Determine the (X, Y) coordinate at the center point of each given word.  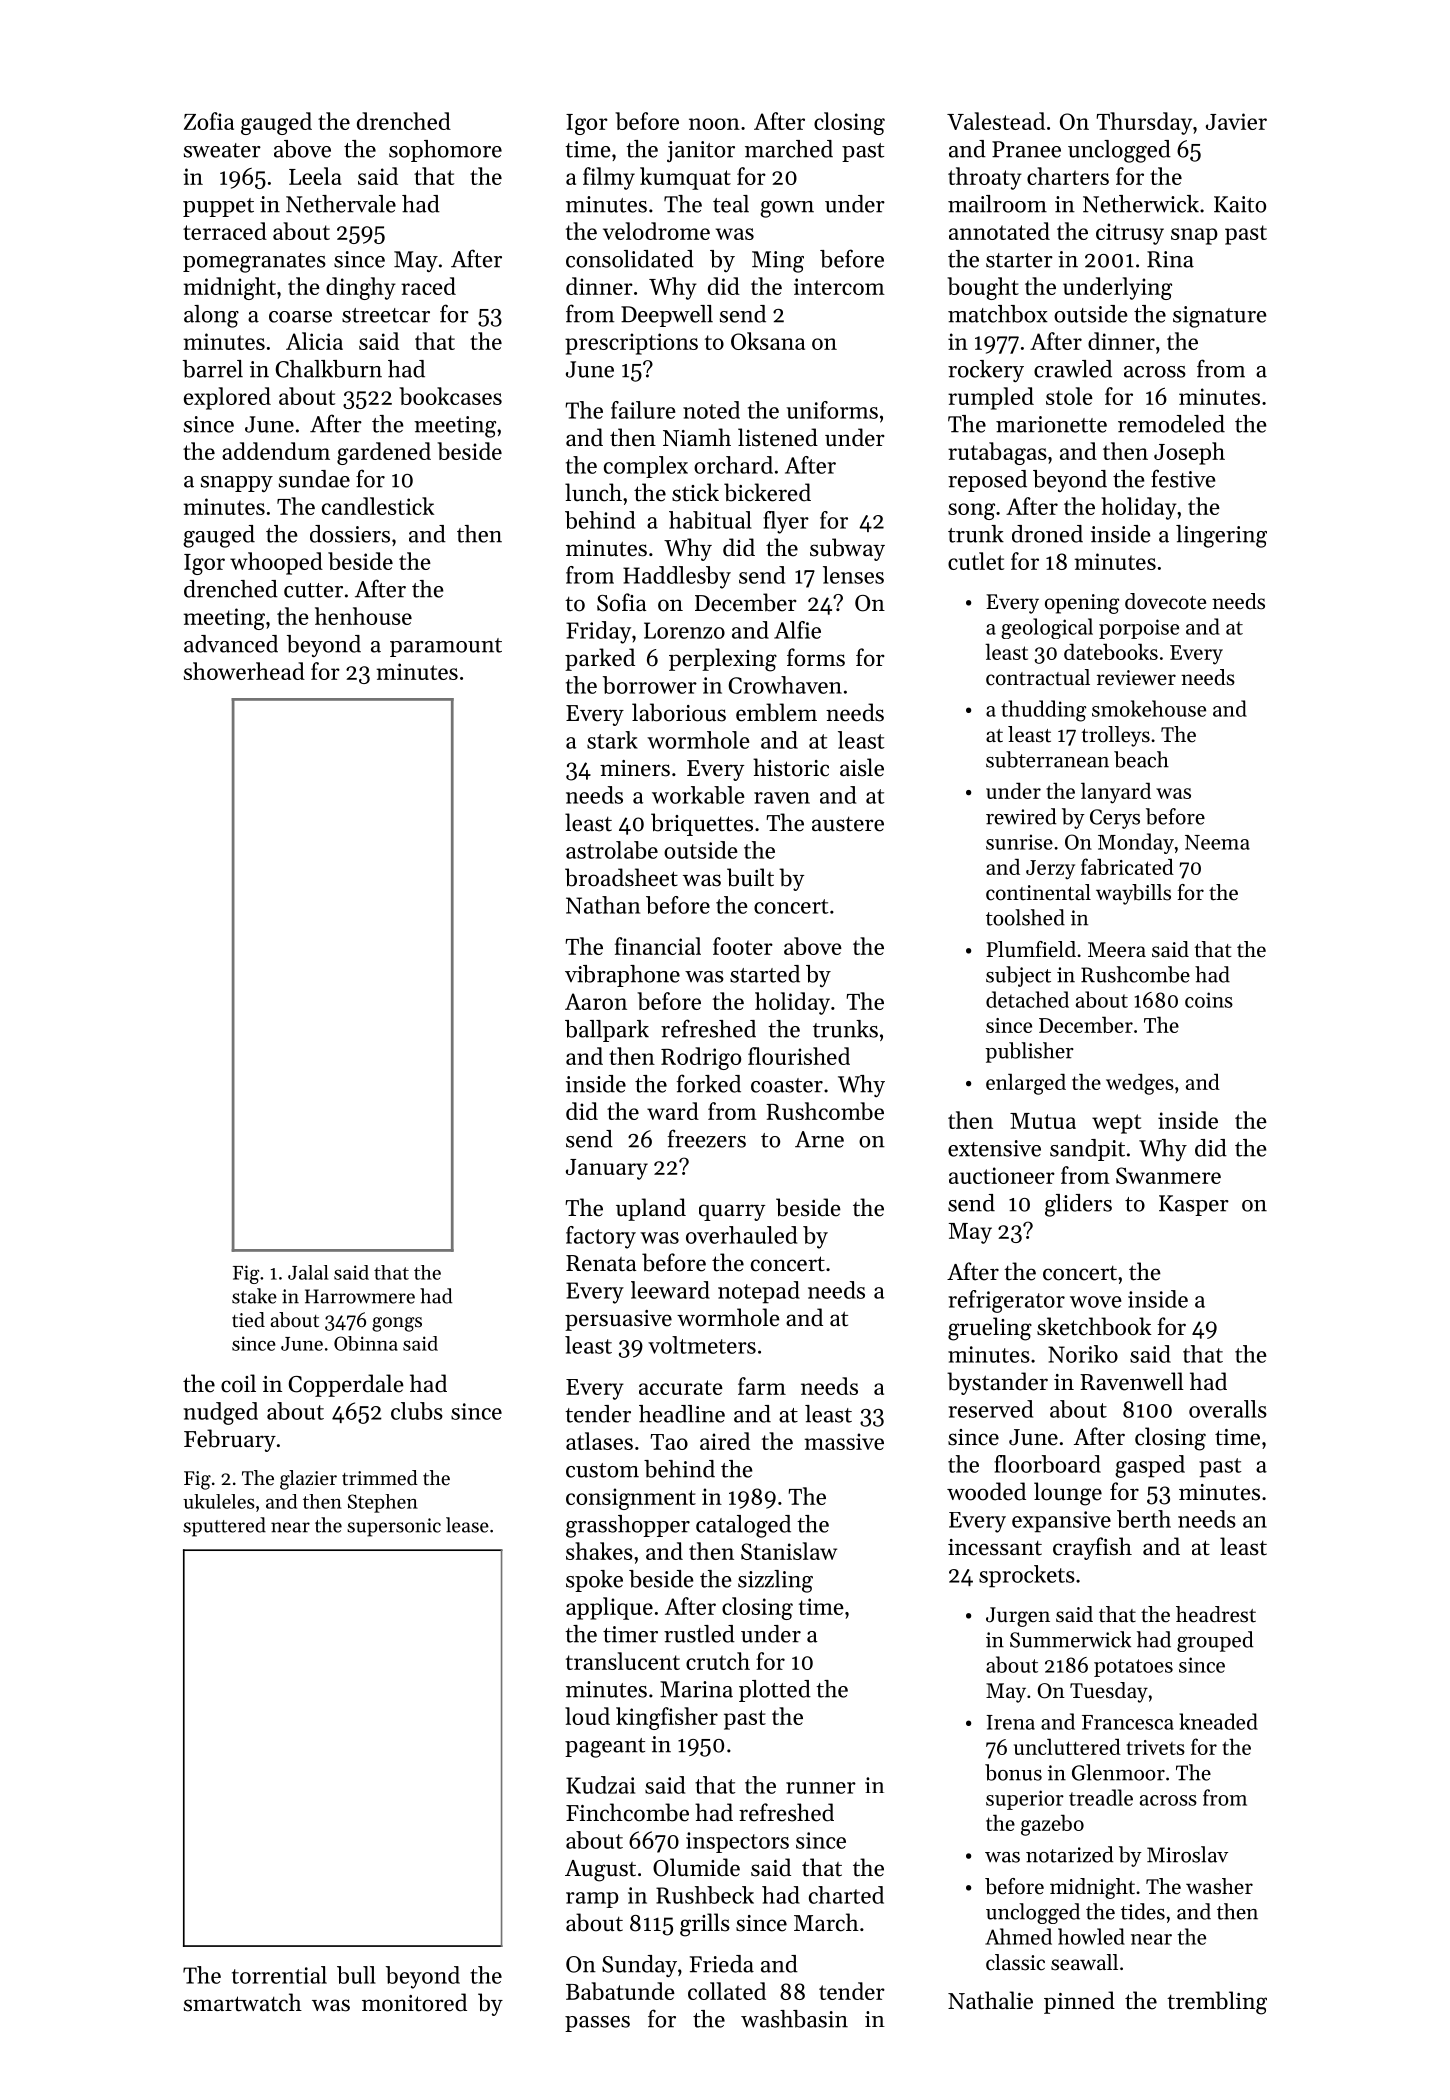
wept (1116, 1124)
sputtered (224, 1527)
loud (587, 1716)
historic (791, 767)
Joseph (1189, 453)
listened (778, 437)
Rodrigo (701, 1058)
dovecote (1165, 601)
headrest (1216, 1614)
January (607, 1169)
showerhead (244, 671)
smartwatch (243, 2002)
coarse (300, 317)
